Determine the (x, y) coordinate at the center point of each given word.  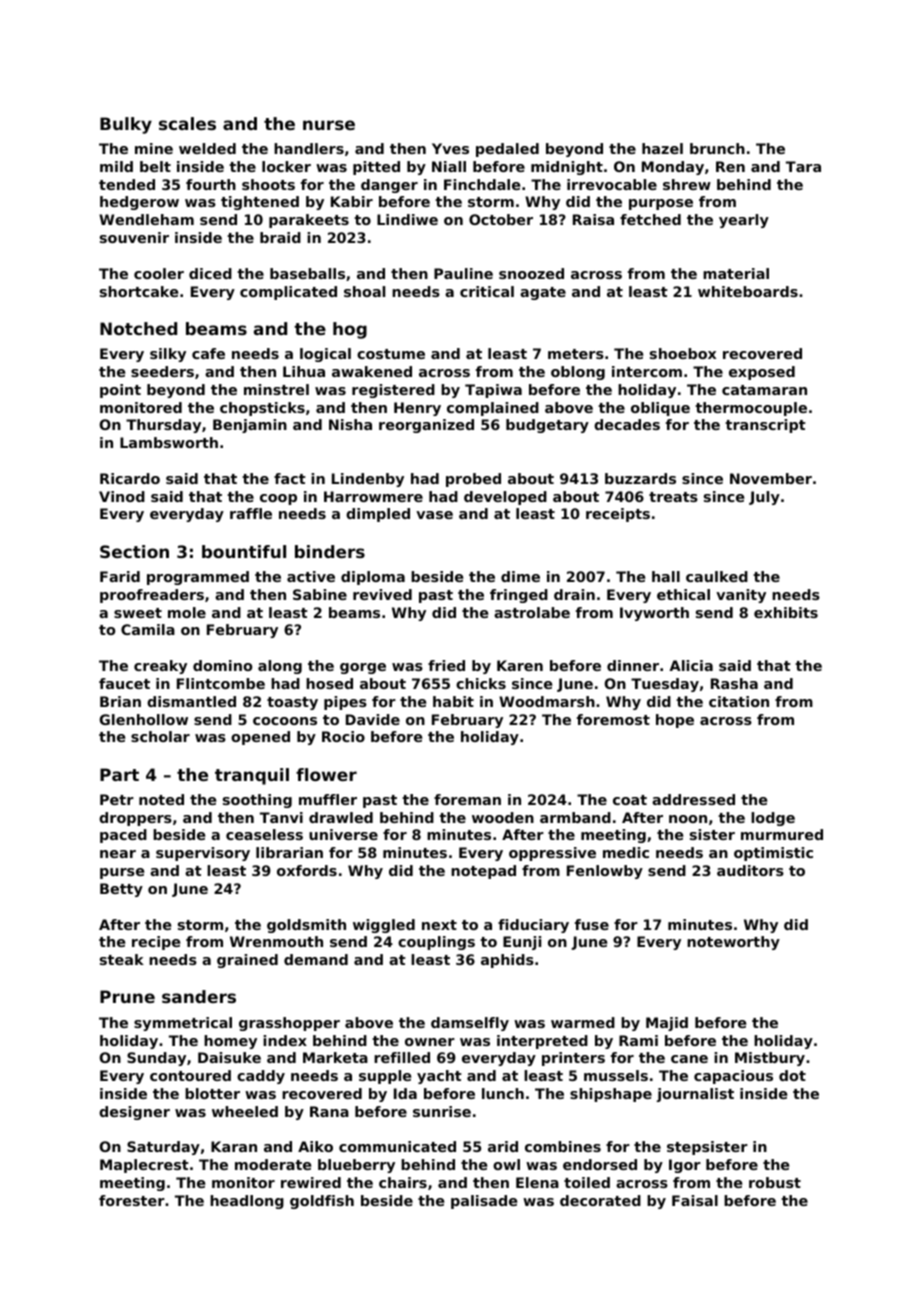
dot (792, 1075)
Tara (803, 166)
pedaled (507, 150)
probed (473, 480)
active (311, 576)
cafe (208, 353)
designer (134, 1113)
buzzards (640, 478)
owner (430, 1042)
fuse (592, 924)
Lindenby (368, 480)
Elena (537, 1182)
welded (207, 148)
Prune (127, 996)
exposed (762, 373)
